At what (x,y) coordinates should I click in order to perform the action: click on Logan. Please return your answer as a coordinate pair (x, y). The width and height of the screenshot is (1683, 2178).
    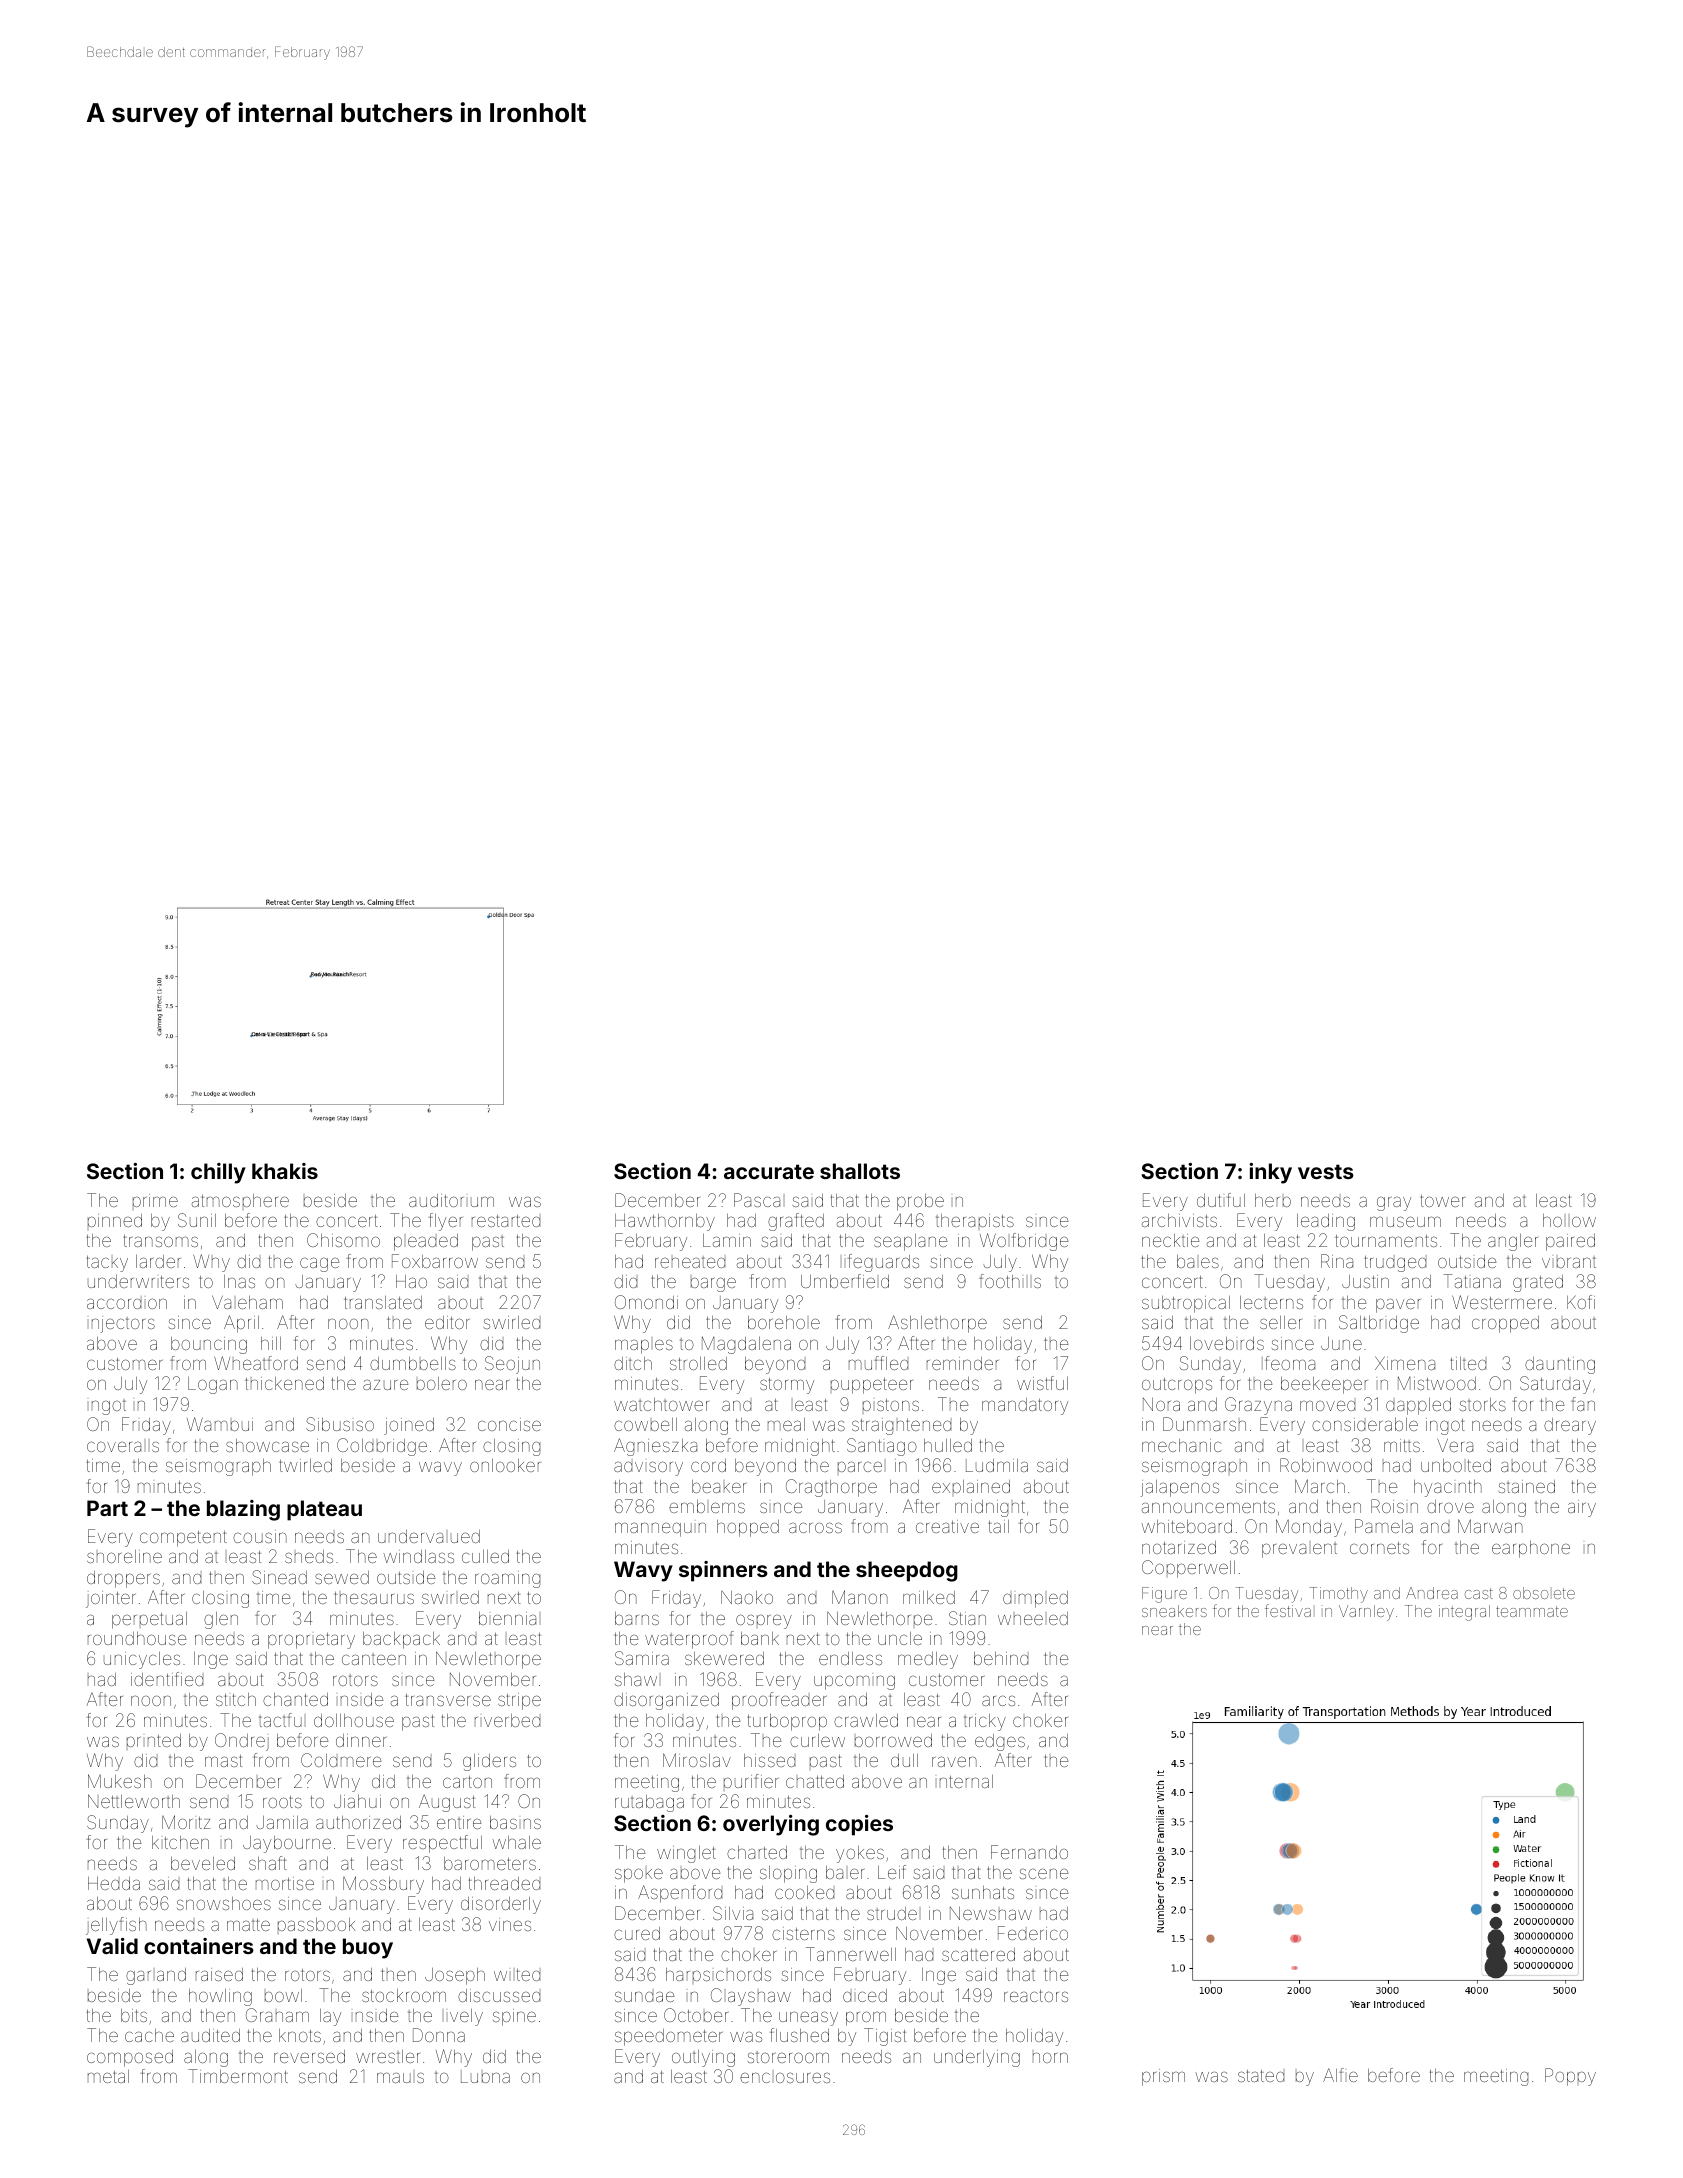
    Looking at the image, I should click on (213, 1385).
